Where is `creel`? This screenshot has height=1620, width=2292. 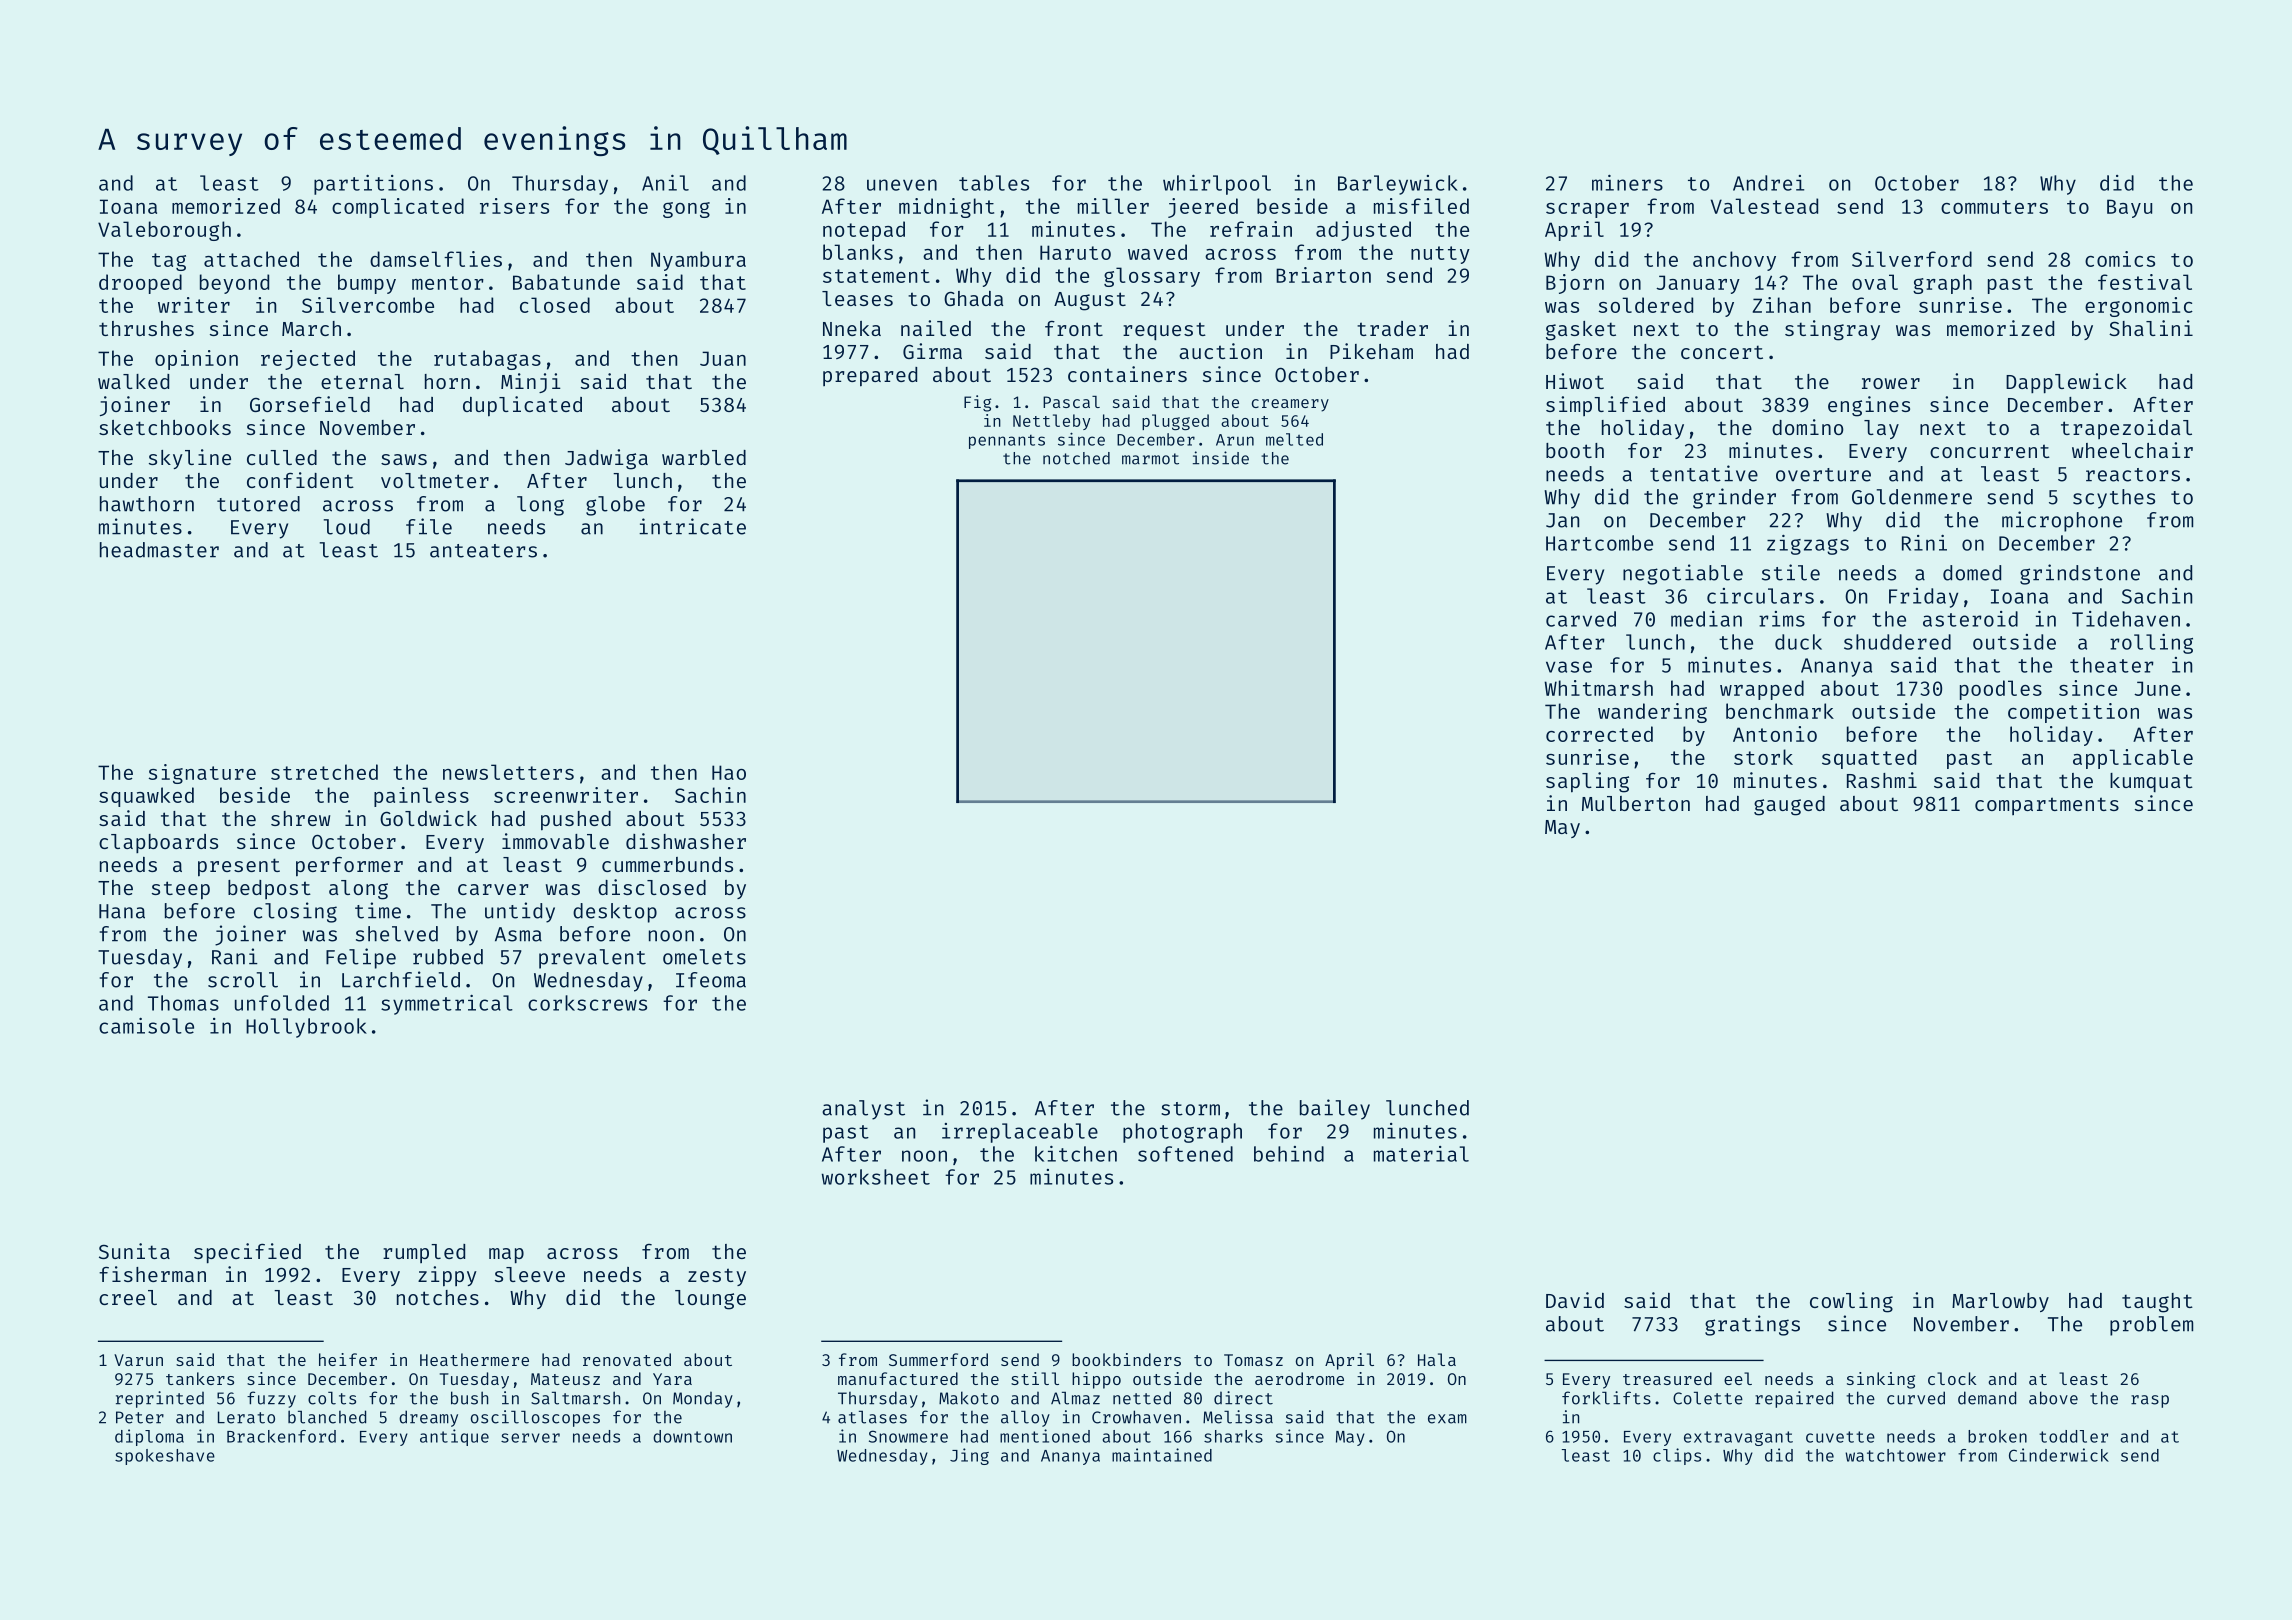 creel is located at coordinates (128, 1297).
